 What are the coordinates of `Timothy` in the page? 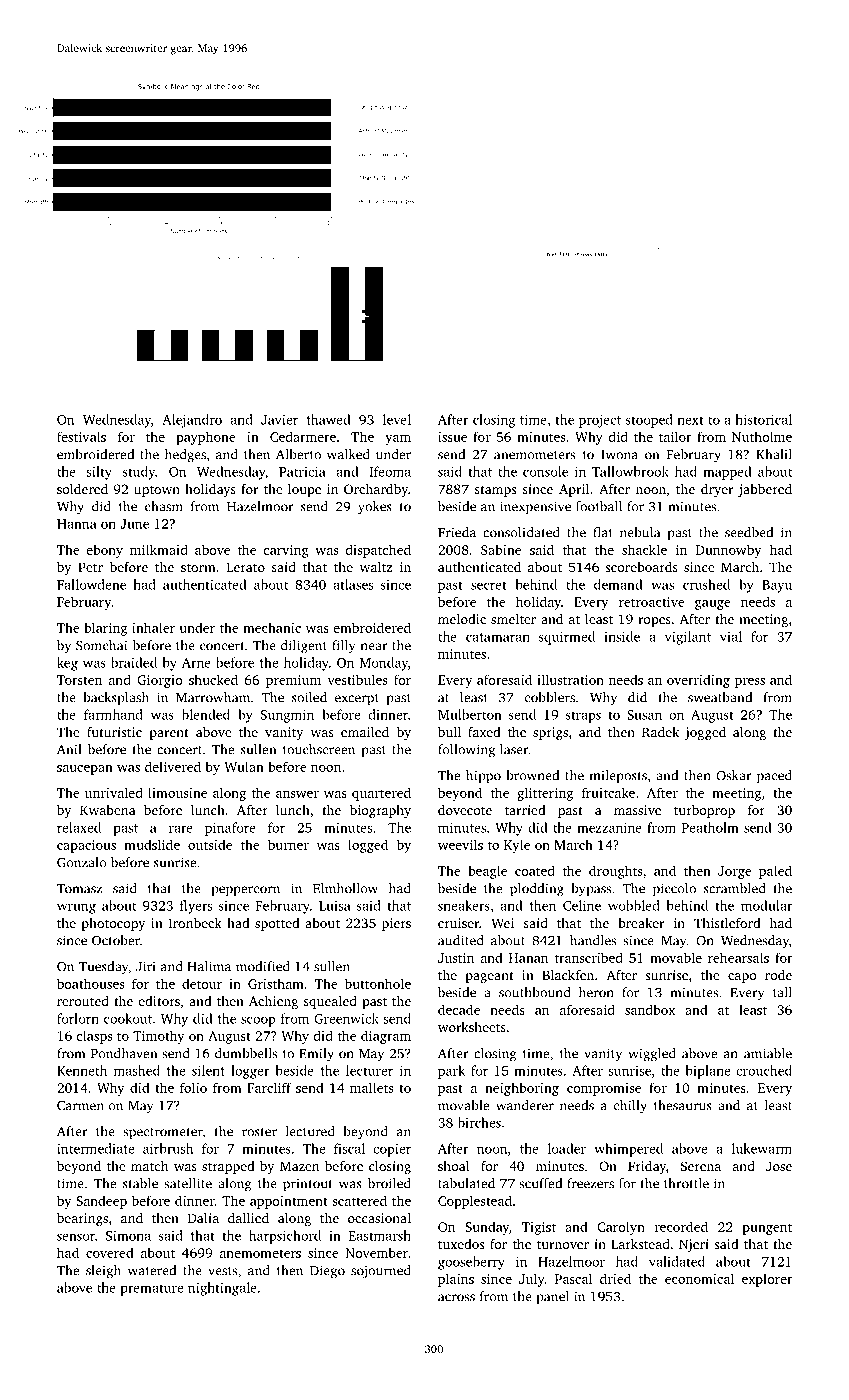 It's located at (159, 1037).
